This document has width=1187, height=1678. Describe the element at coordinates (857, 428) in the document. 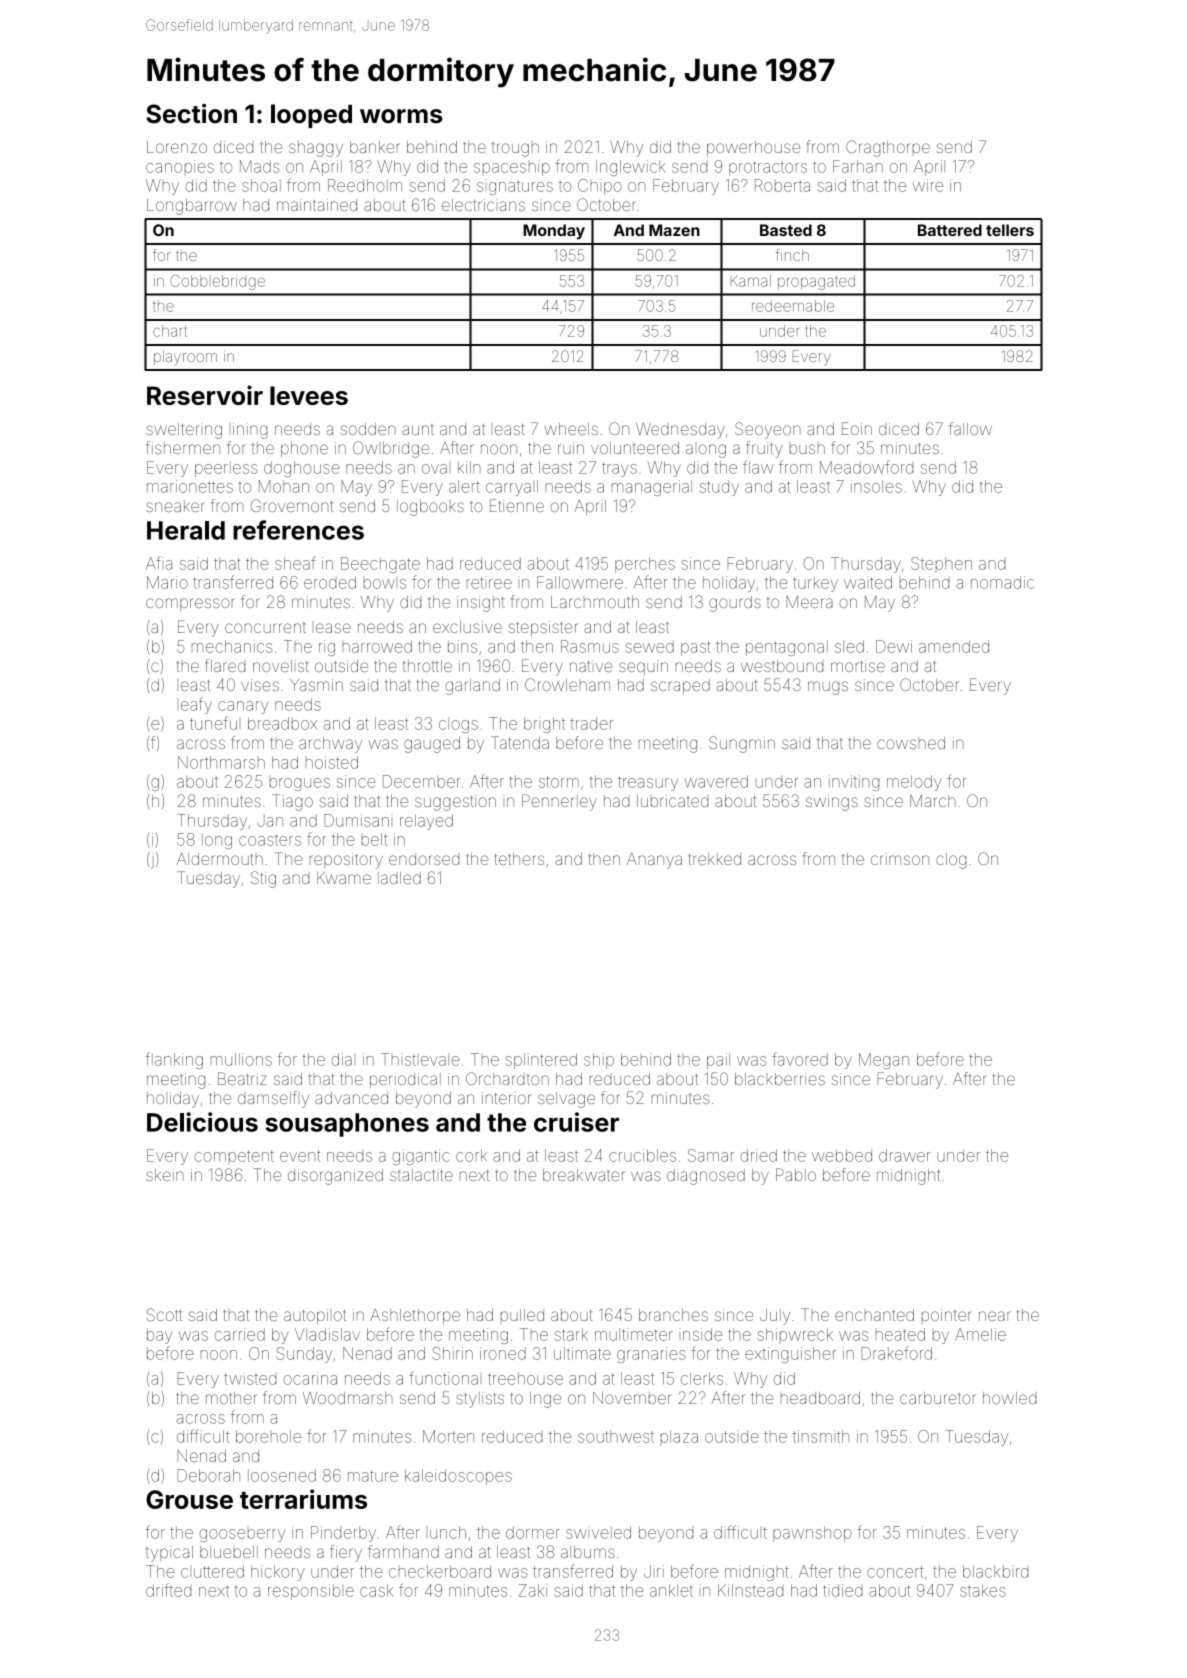

I see `Eoin` at that location.
